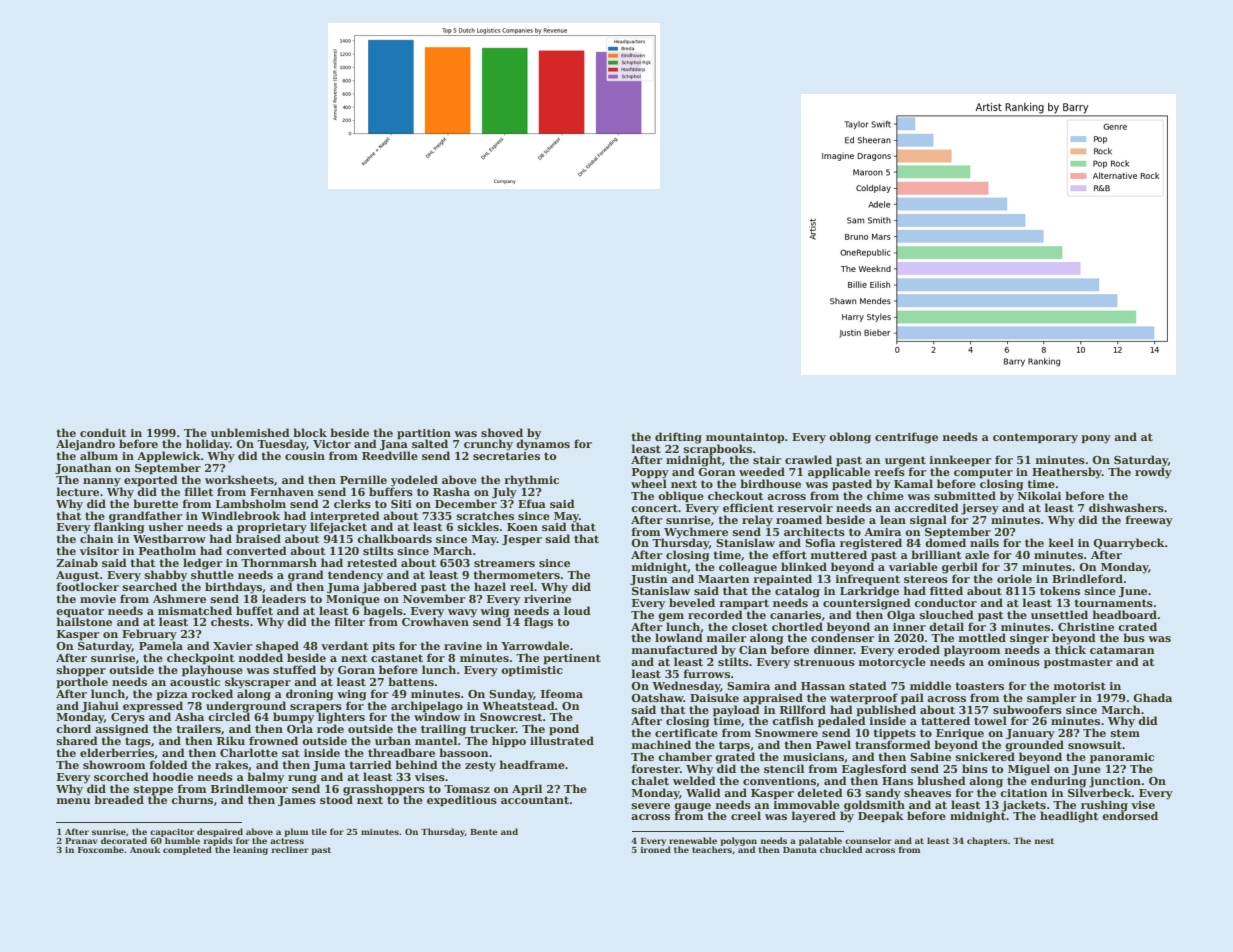 The width and height of the page is (1233, 952). Describe the element at coordinates (484, 832) in the page. I see `Bente` at that location.
